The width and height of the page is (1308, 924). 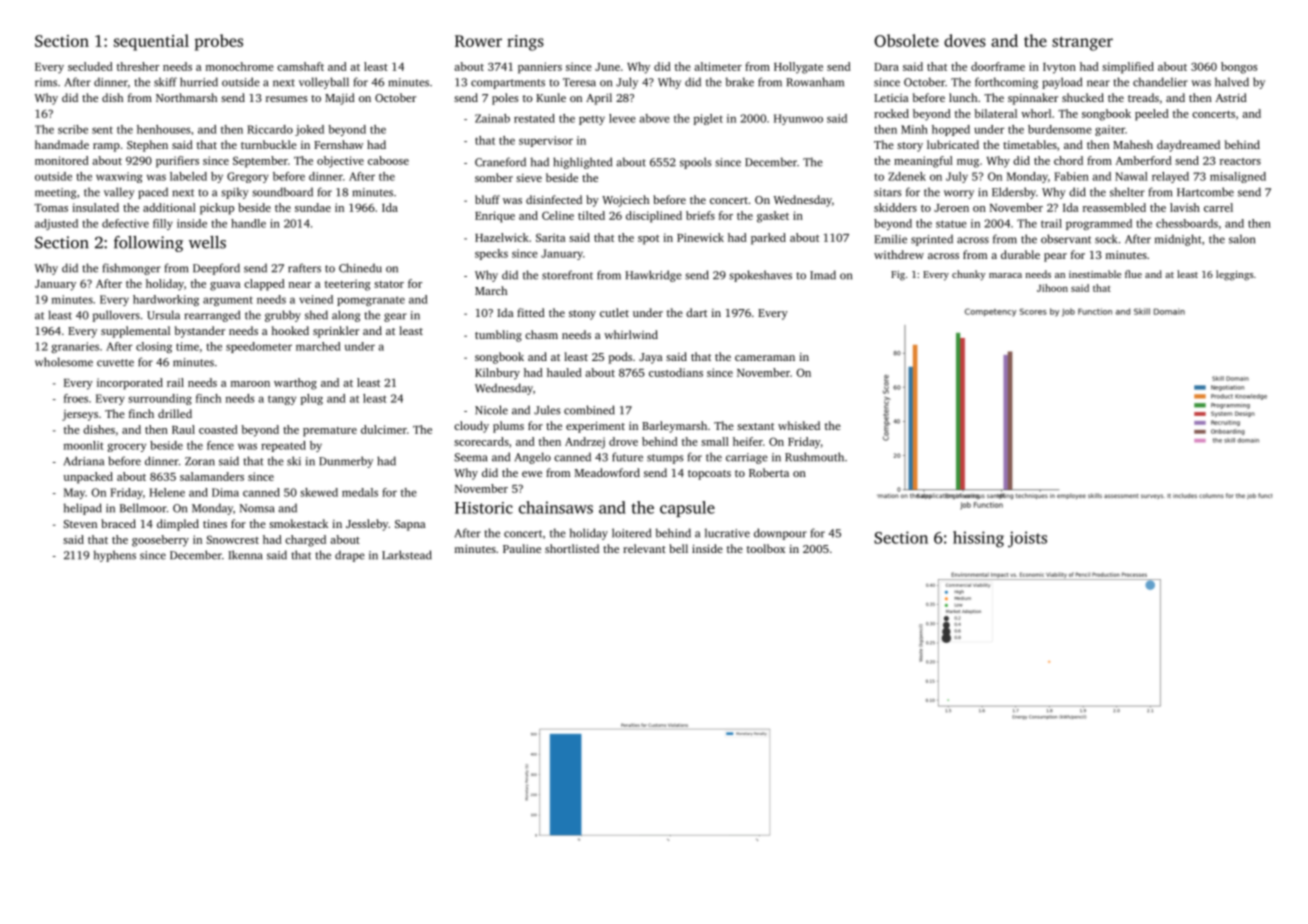 What do you see at coordinates (551, 237) in the page?
I see `Sarita` at bounding box center [551, 237].
